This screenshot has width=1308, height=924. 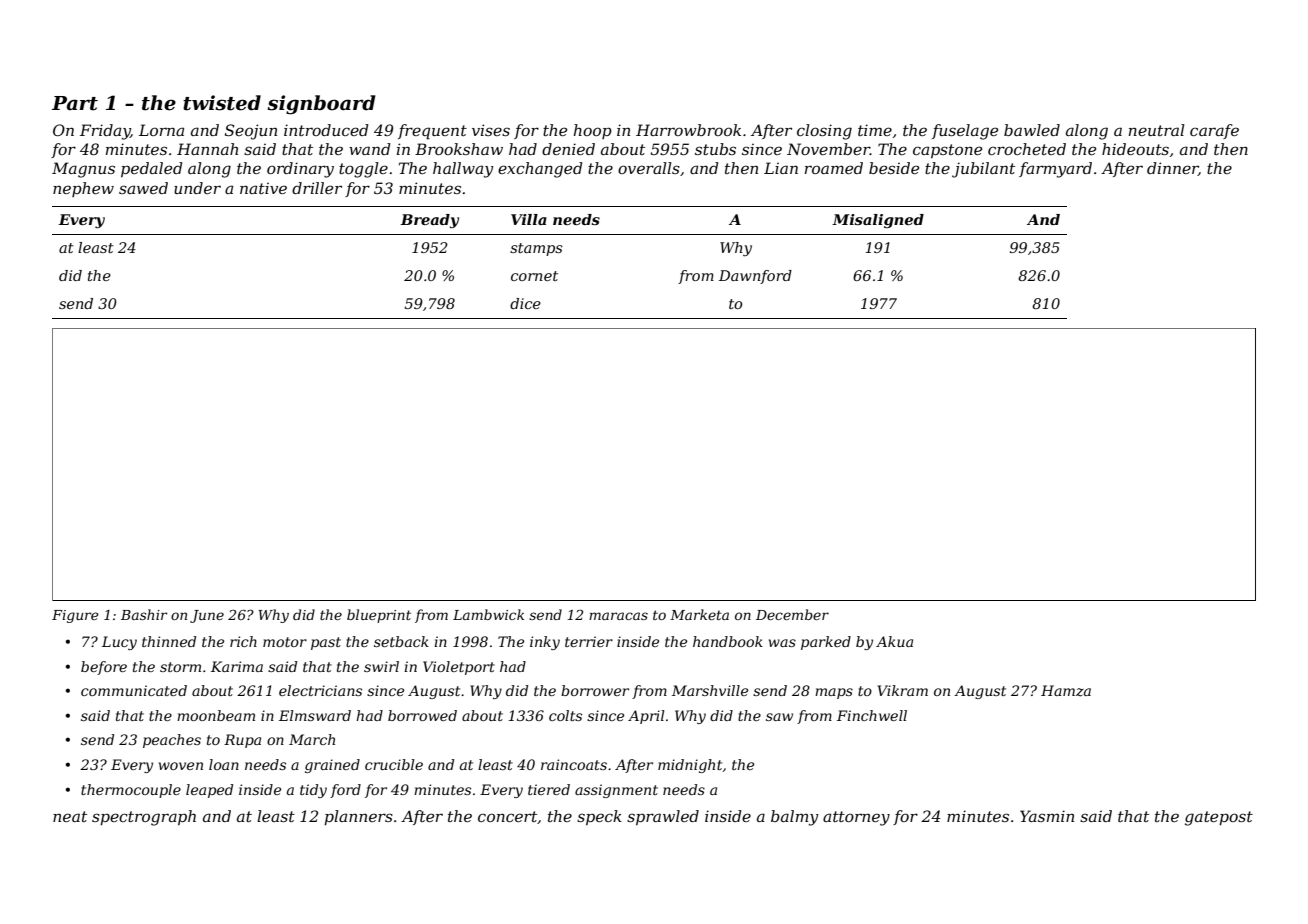 What do you see at coordinates (894, 641) in the screenshot?
I see `Akua` at bounding box center [894, 641].
